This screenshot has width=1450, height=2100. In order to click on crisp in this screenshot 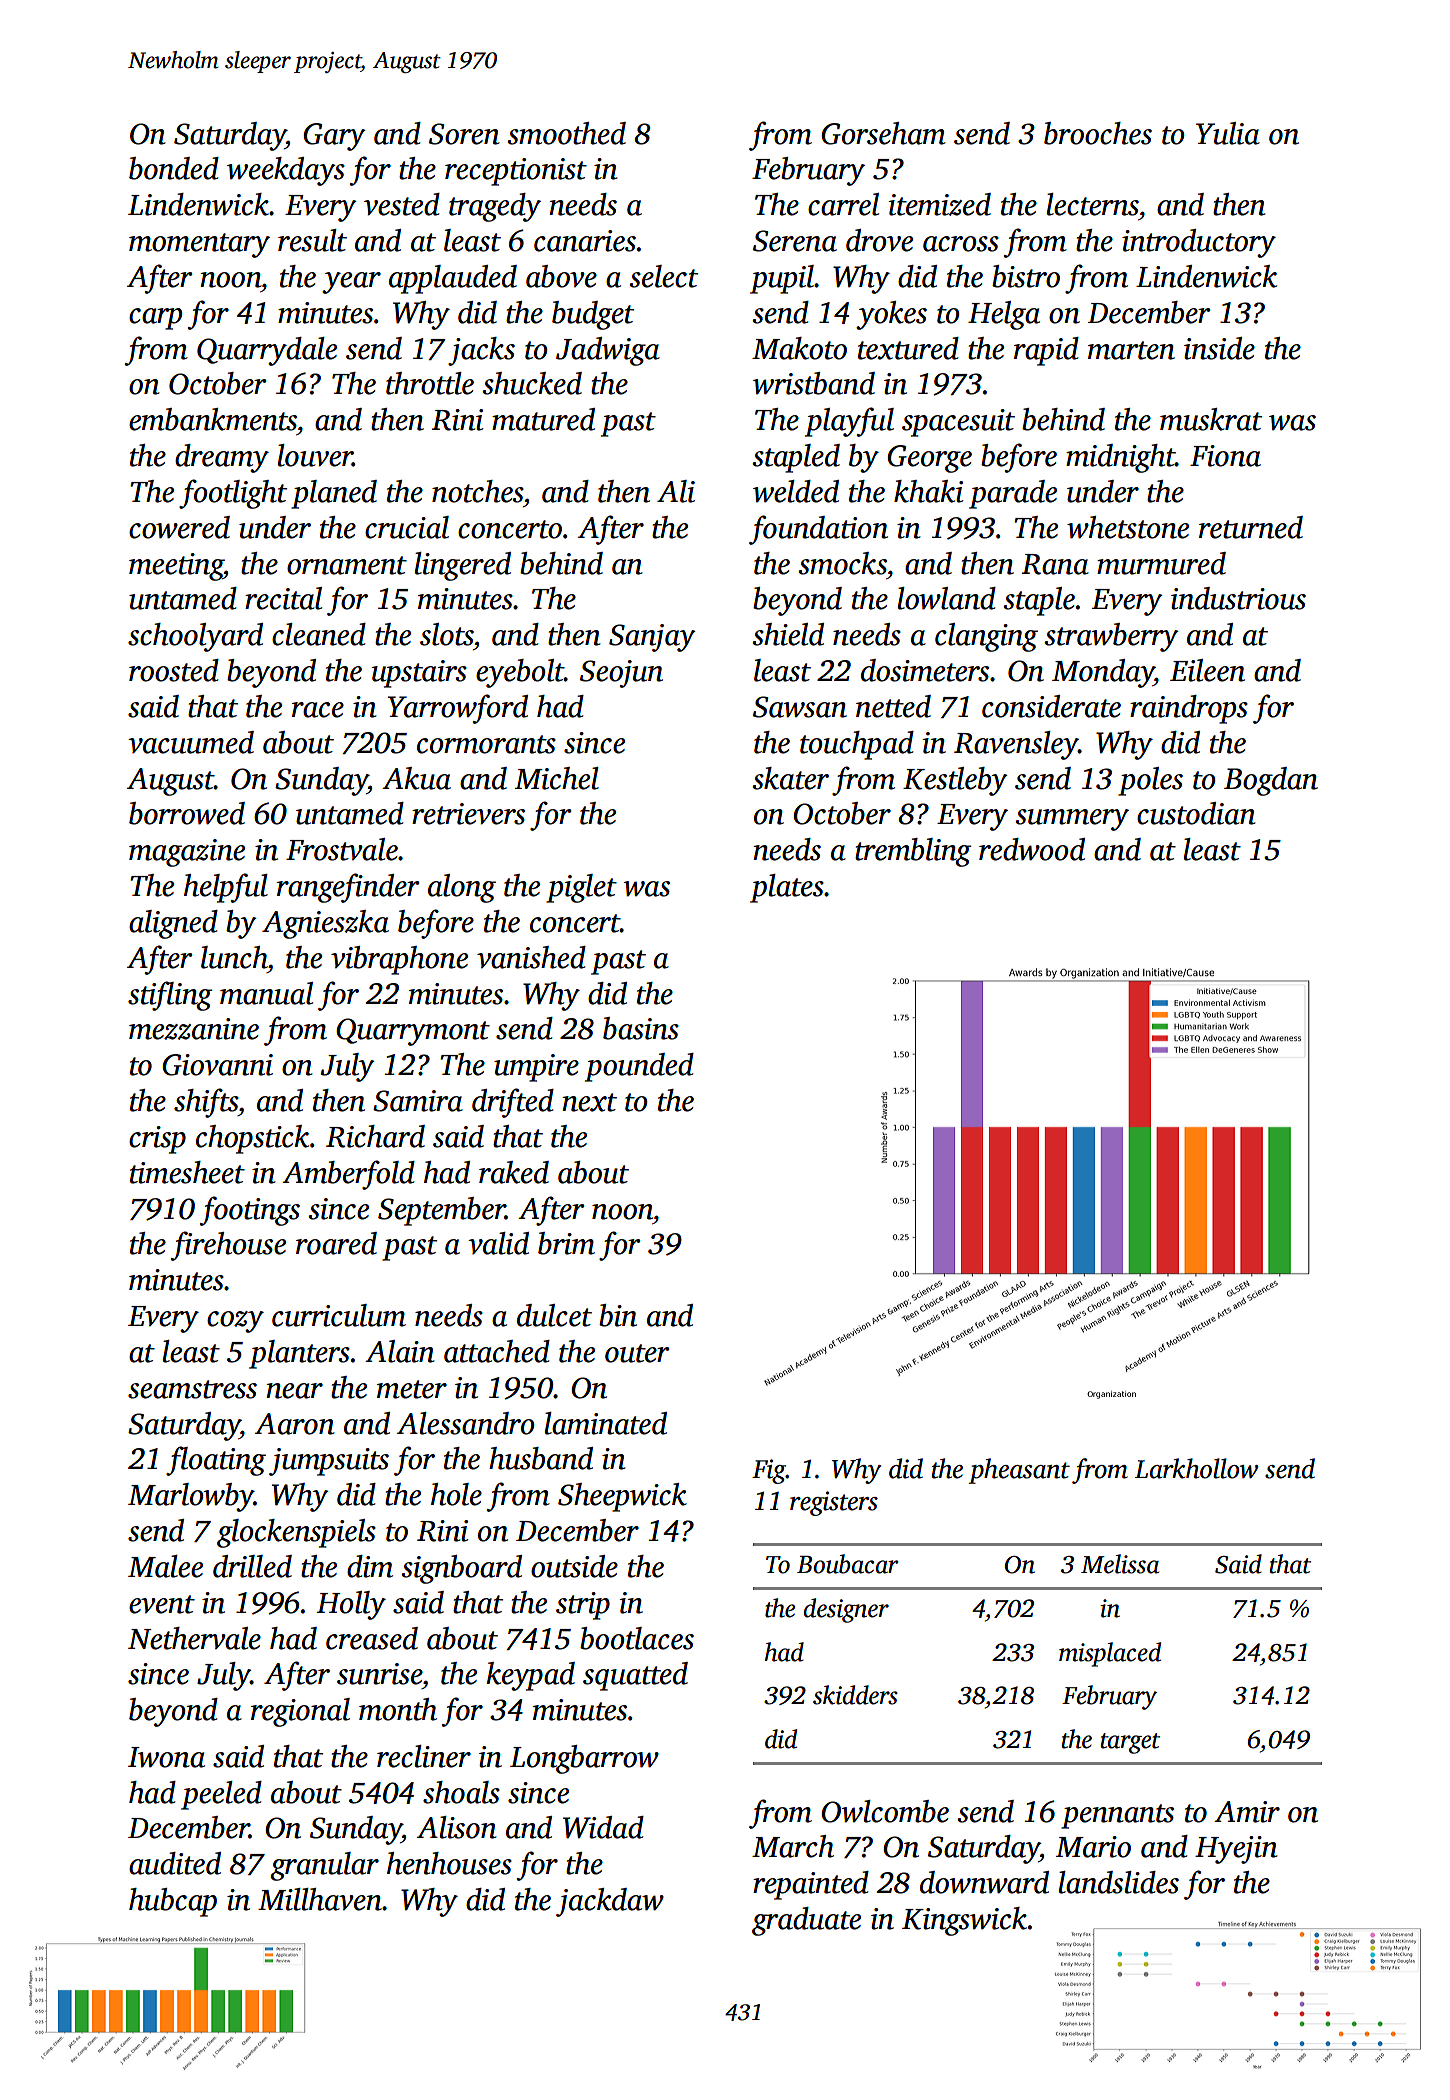, I will do `click(157, 1140)`.
